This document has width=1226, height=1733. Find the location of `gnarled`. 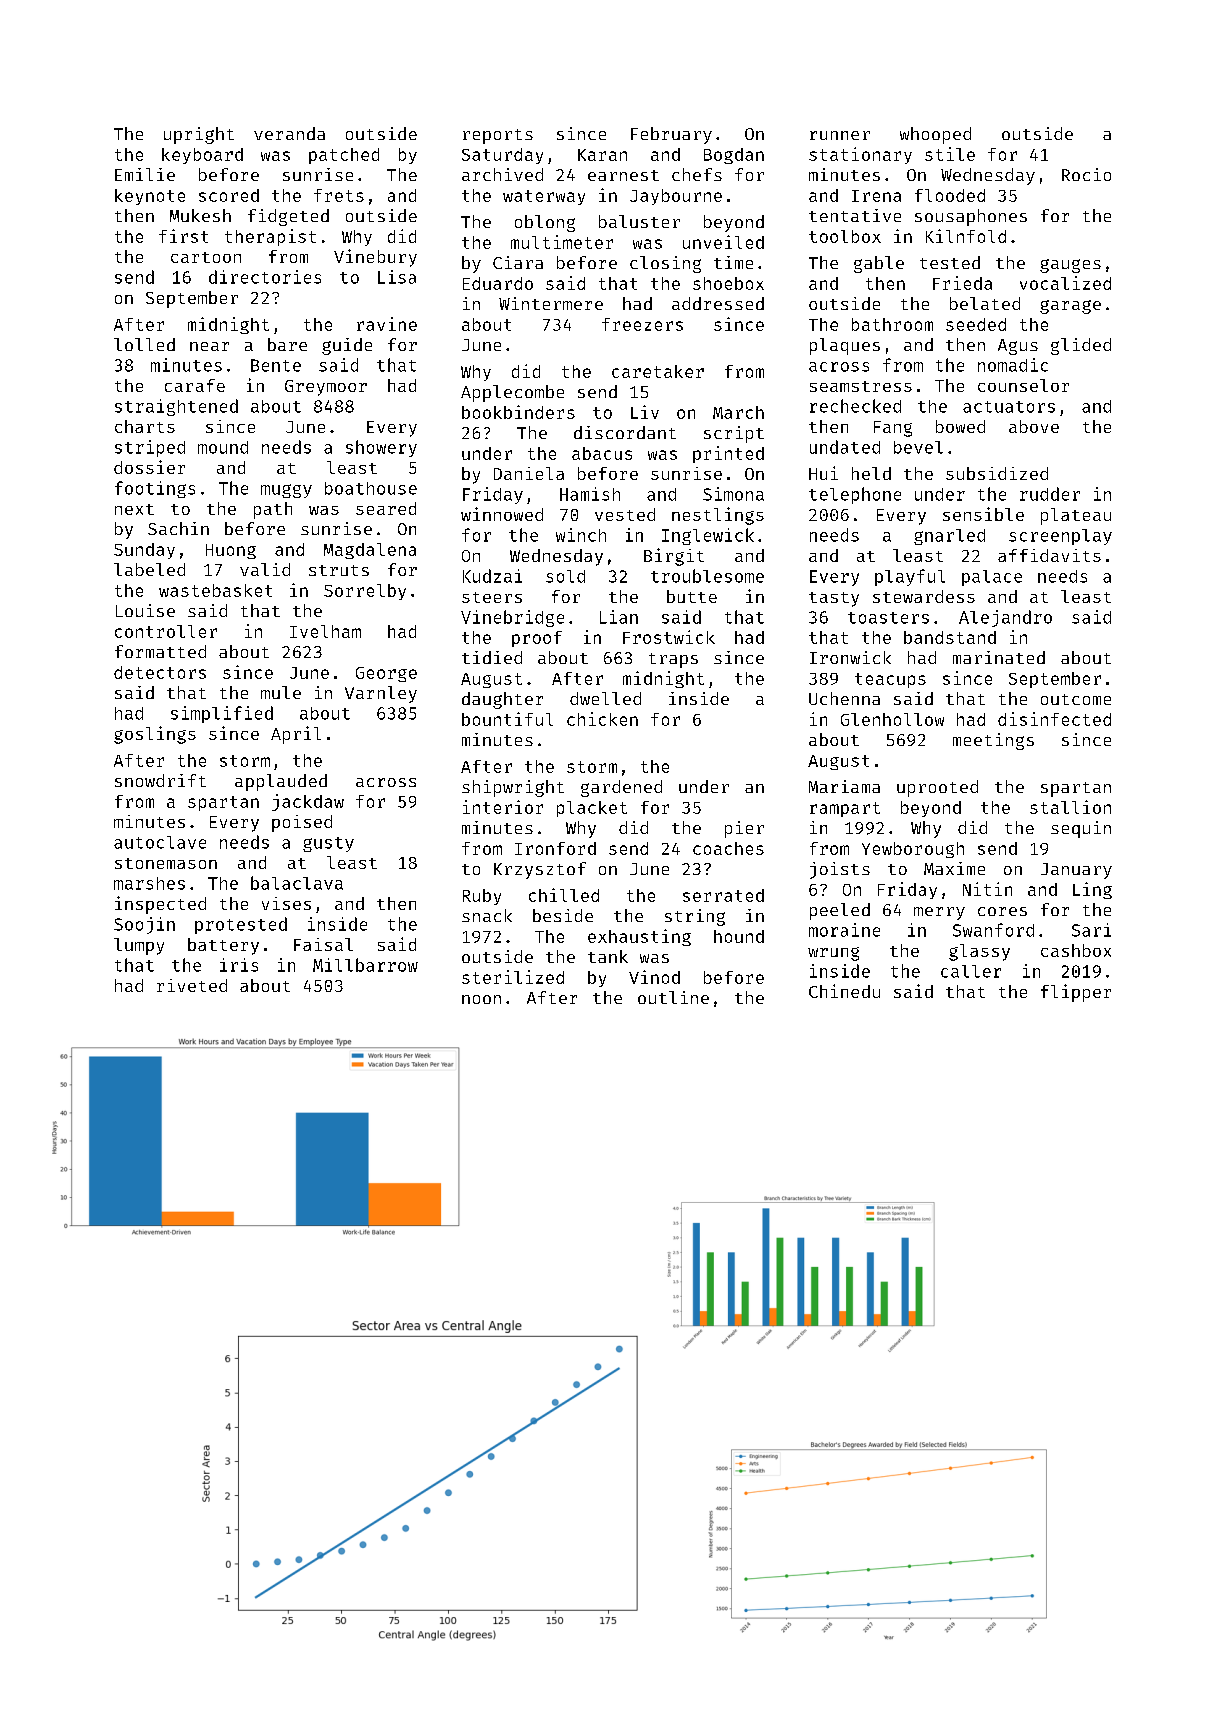

gnarled is located at coordinates (949, 537).
